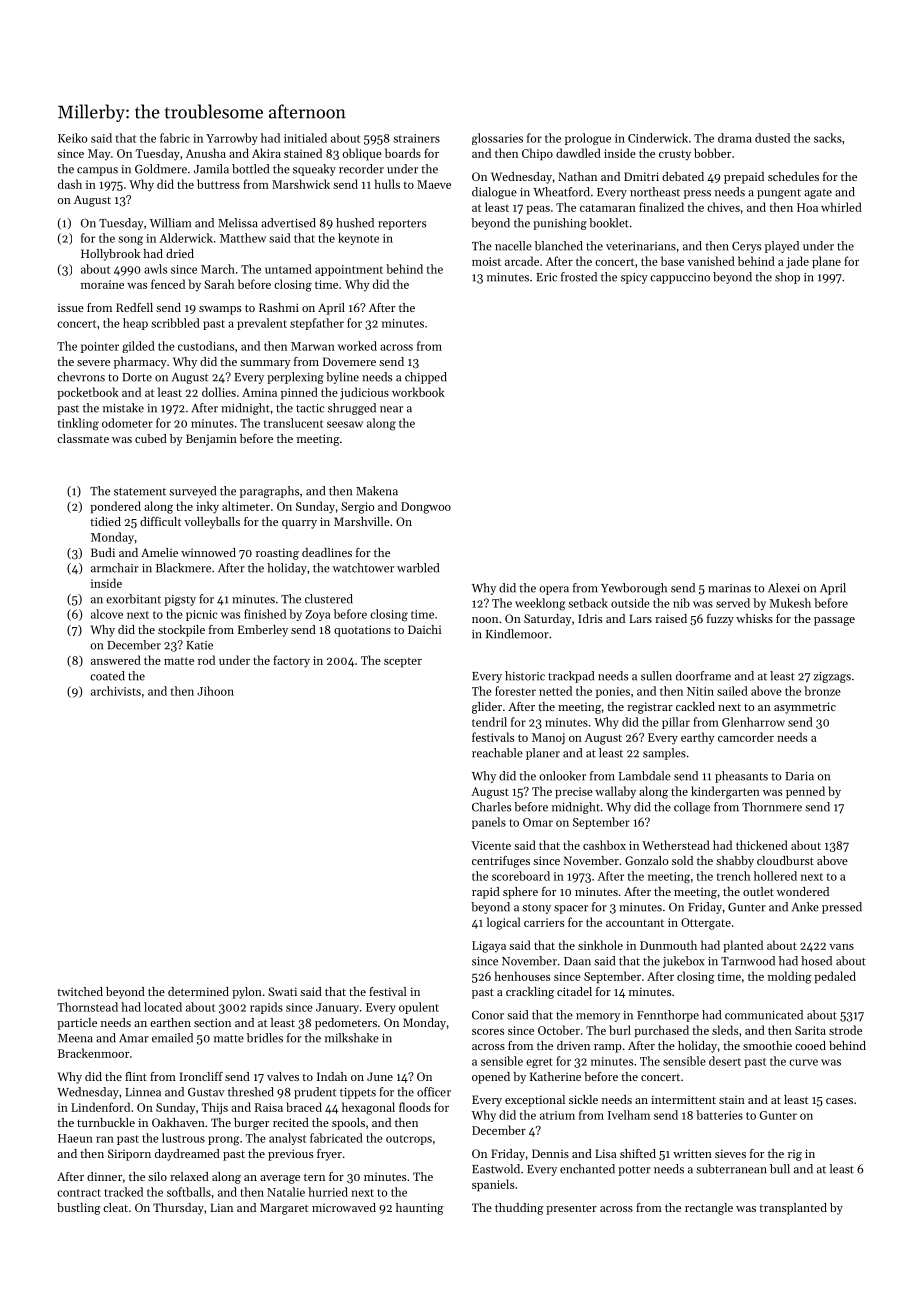 Image resolution: width=924 pixels, height=1308 pixels. What do you see at coordinates (805, 792) in the screenshot?
I see `penned` at bounding box center [805, 792].
